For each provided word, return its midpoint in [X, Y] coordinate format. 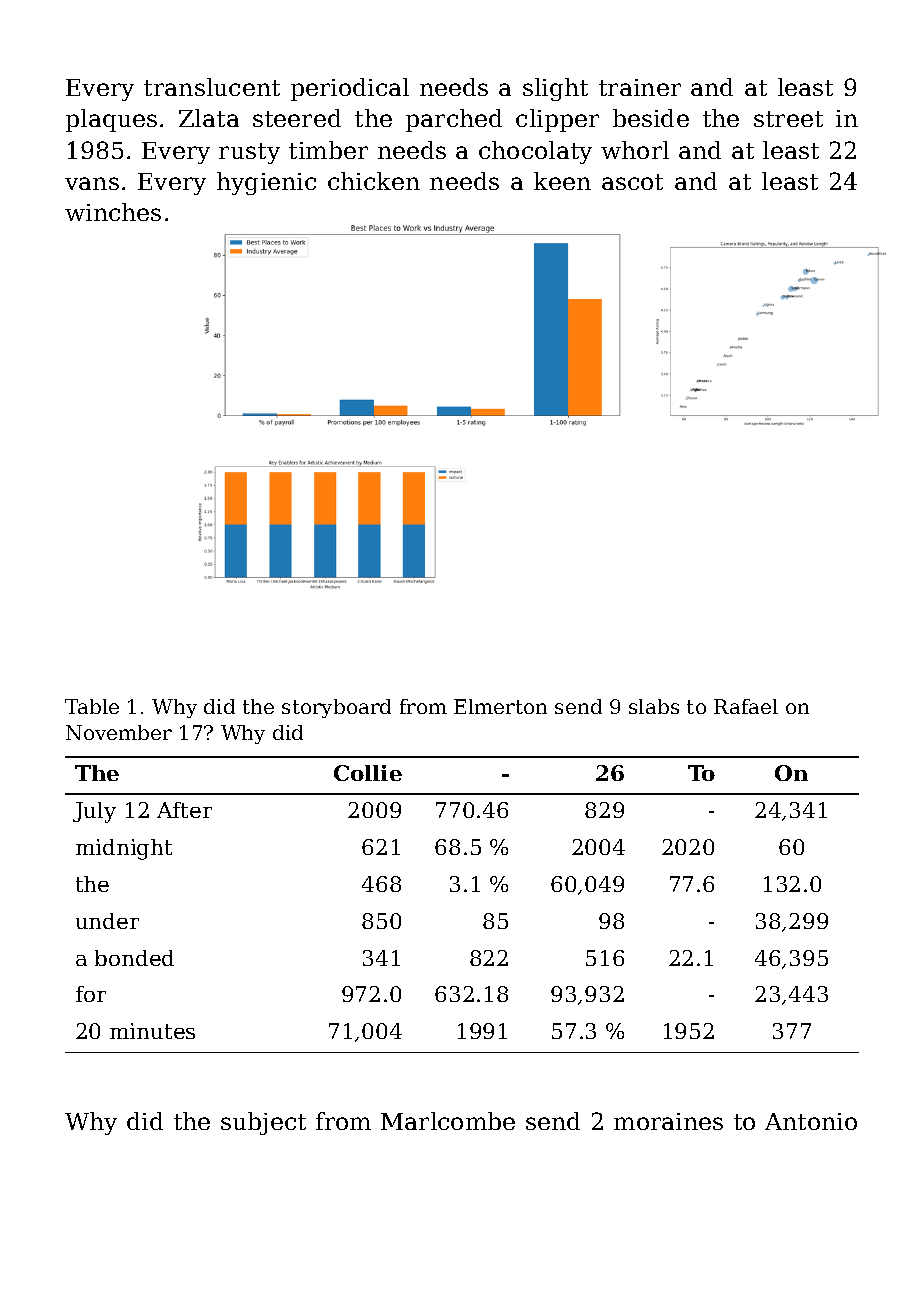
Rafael [746, 706]
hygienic [266, 183]
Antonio [811, 1121]
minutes [152, 1031]
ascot [632, 182]
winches [113, 212]
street [788, 119]
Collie [368, 773]
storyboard [336, 708]
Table [92, 706]
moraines [668, 1121]
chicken [374, 181]
